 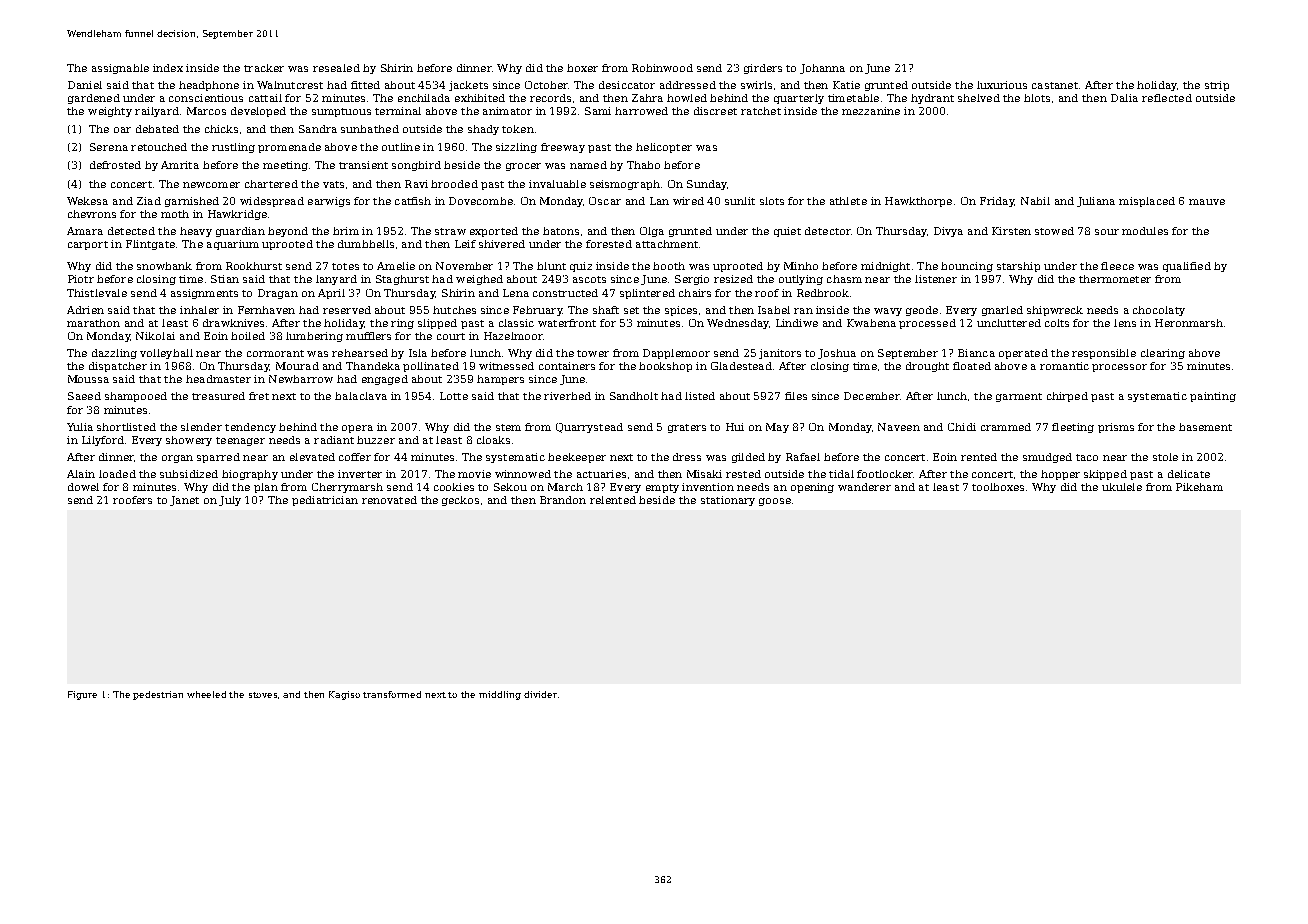 I want to click on coffer, so click(x=355, y=457).
